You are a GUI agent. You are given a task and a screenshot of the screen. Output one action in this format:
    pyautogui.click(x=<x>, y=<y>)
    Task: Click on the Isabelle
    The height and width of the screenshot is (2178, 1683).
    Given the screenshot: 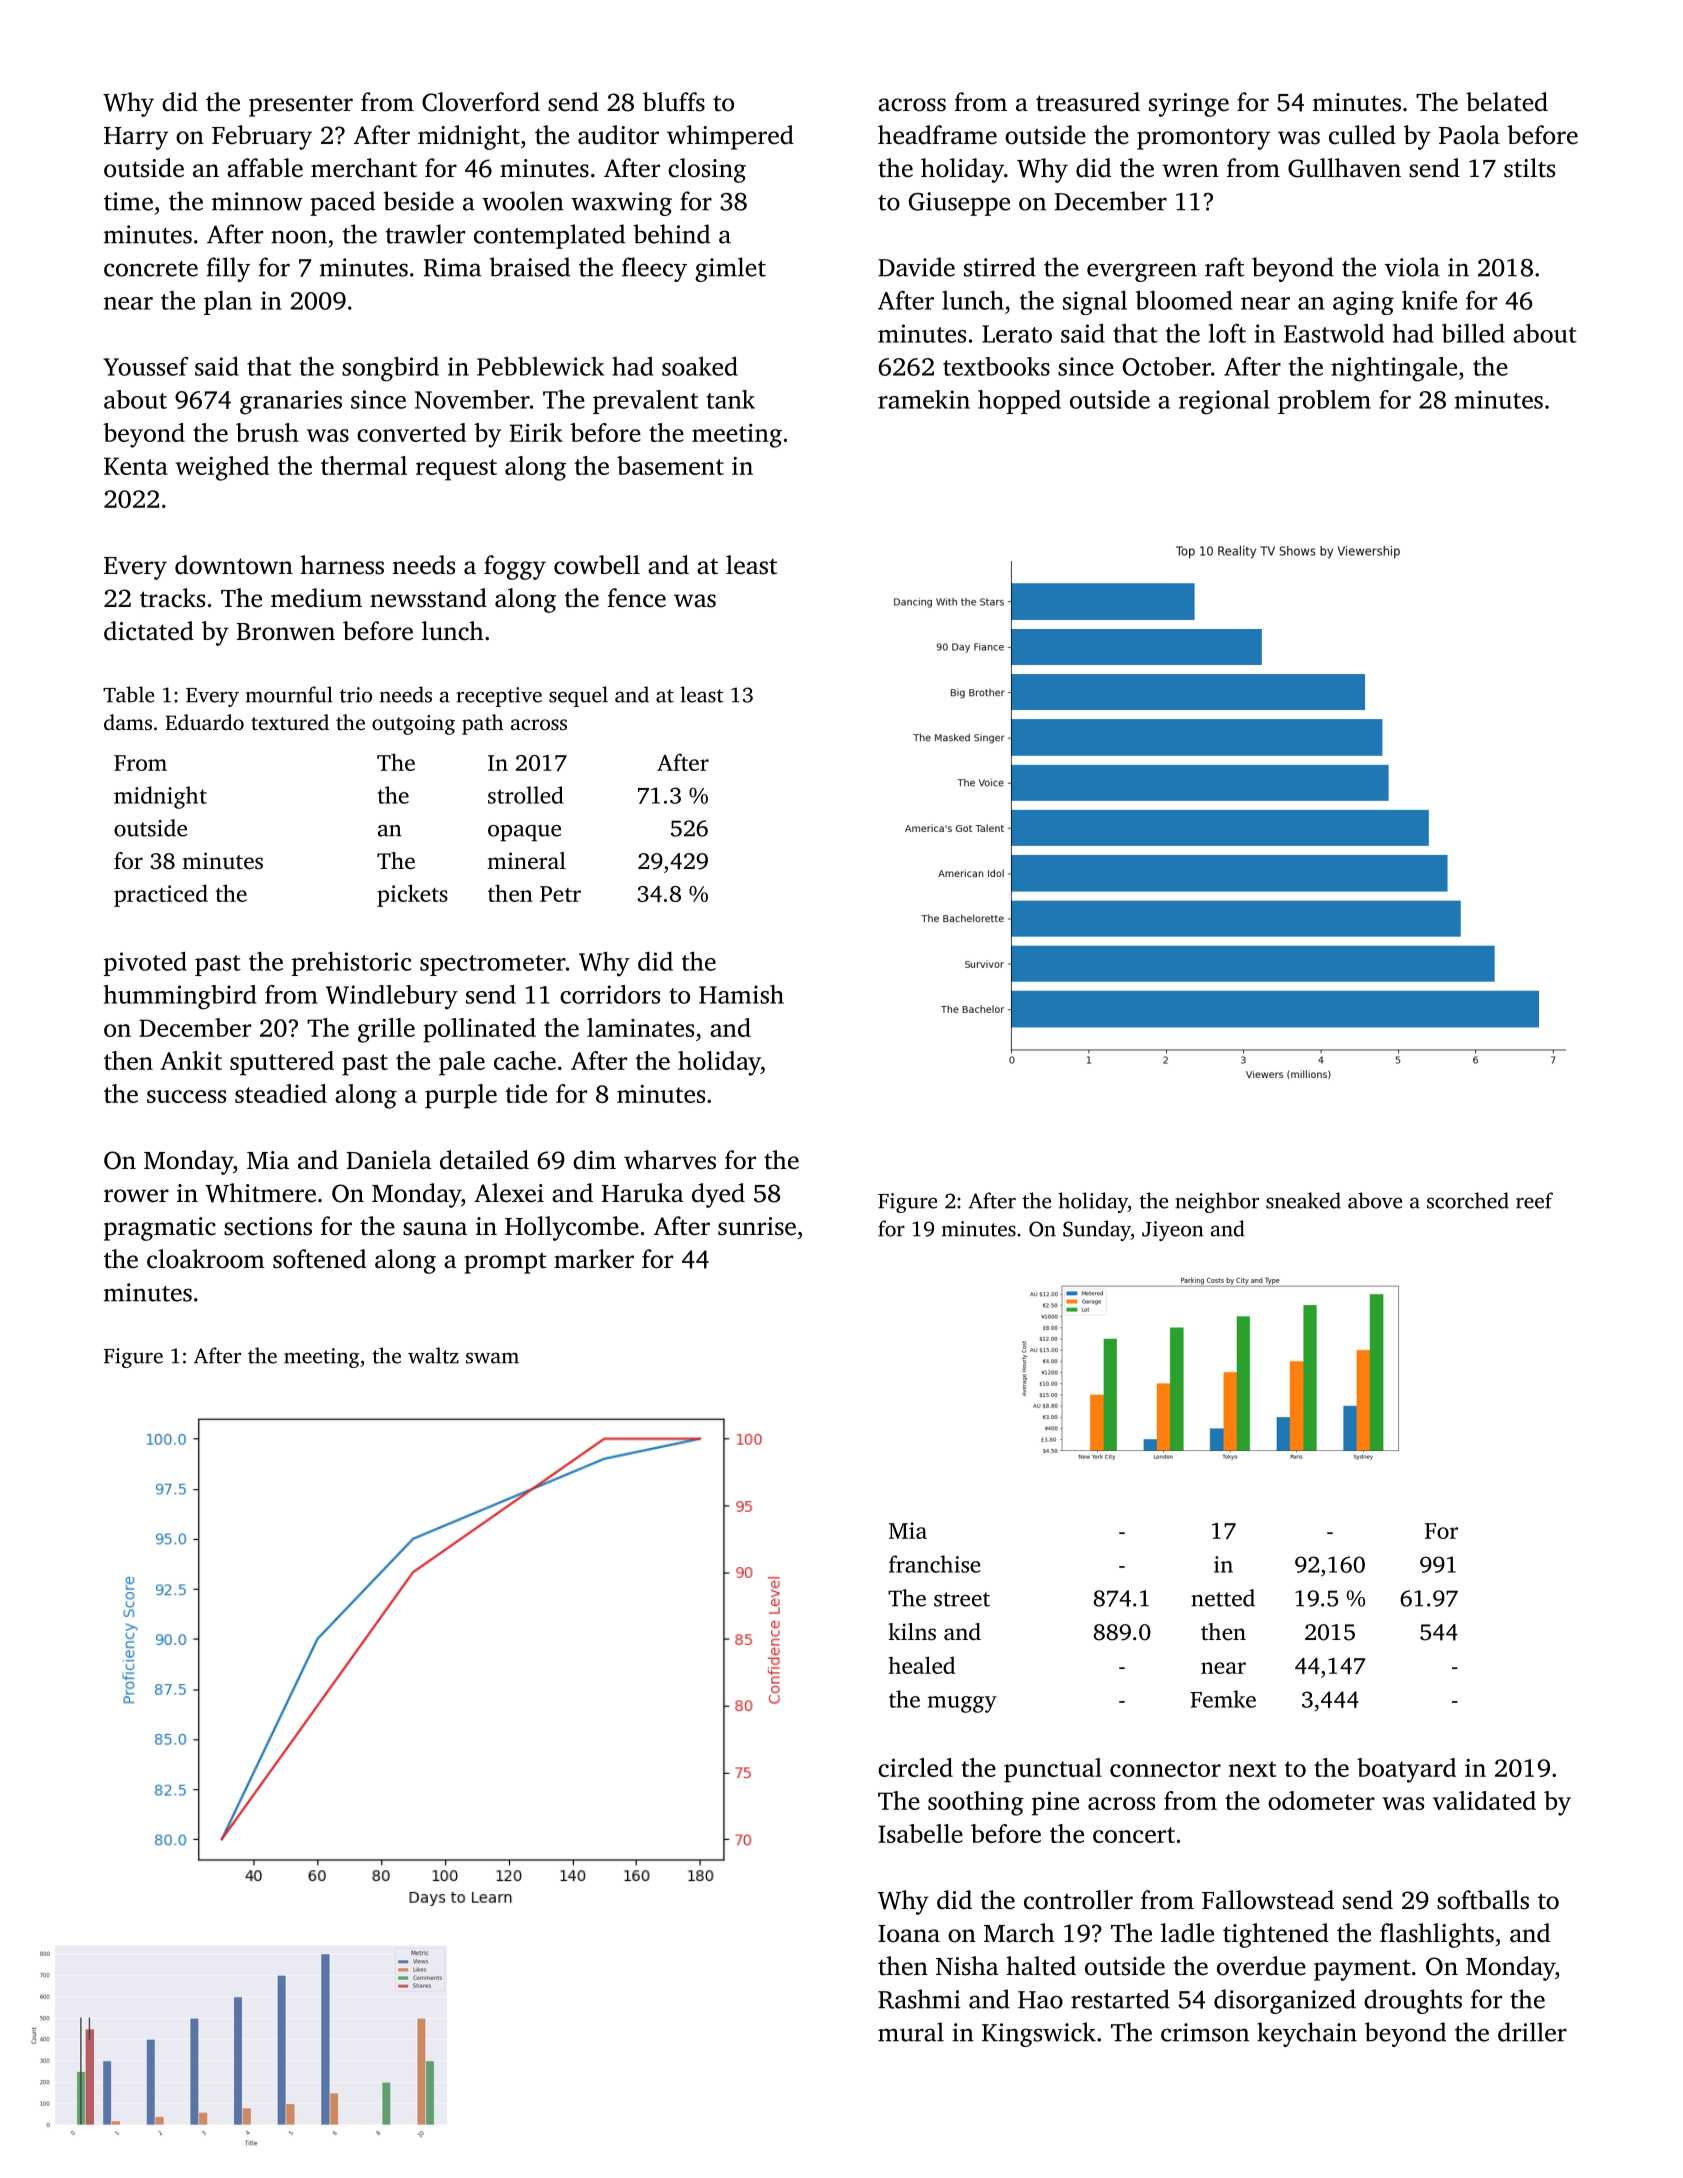 What is the action you would take?
    pyautogui.click(x=920, y=1833)
